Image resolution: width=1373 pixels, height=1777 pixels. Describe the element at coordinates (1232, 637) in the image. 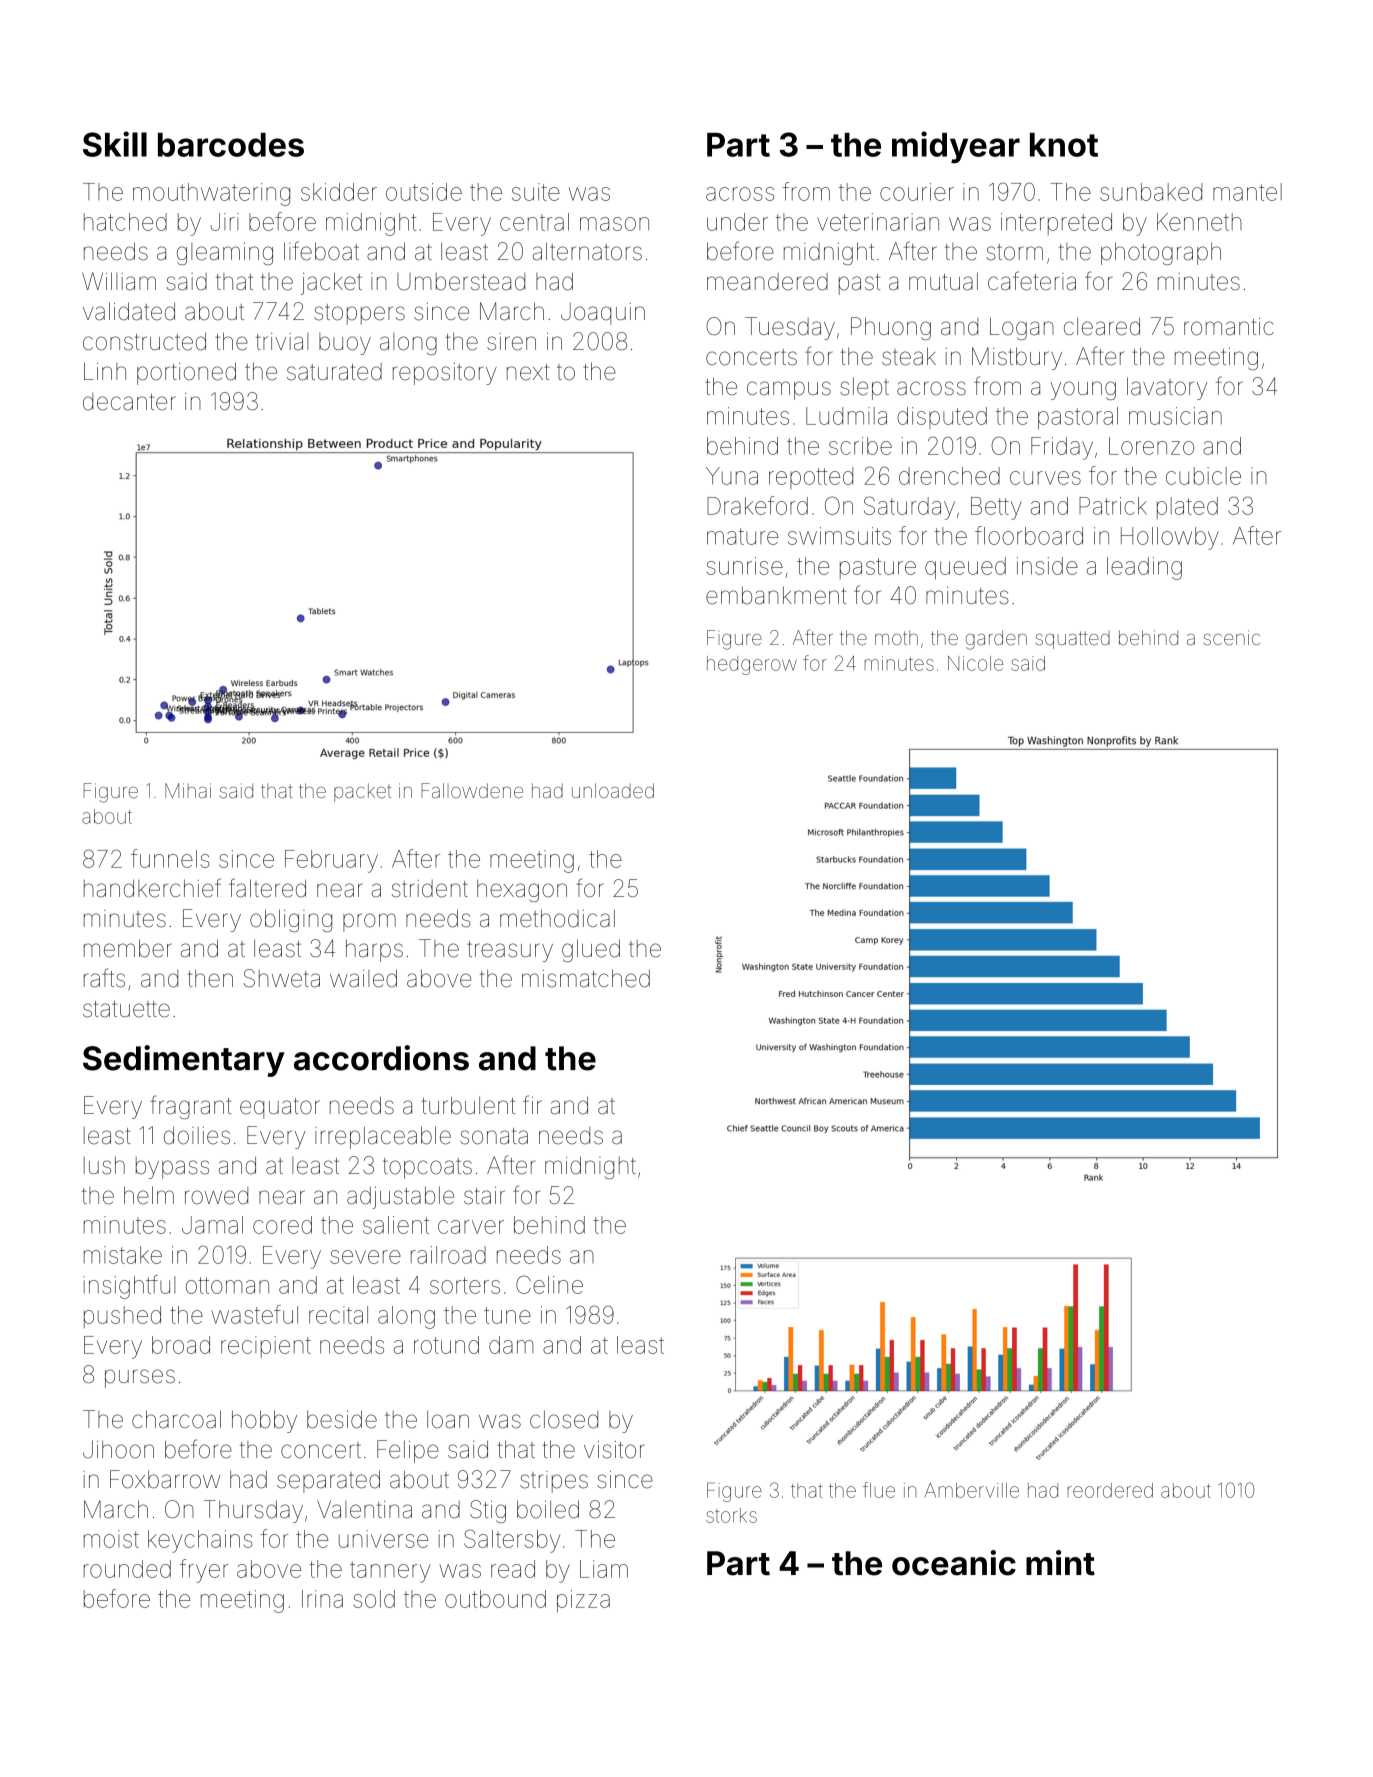

I see `scenic` at that location.
